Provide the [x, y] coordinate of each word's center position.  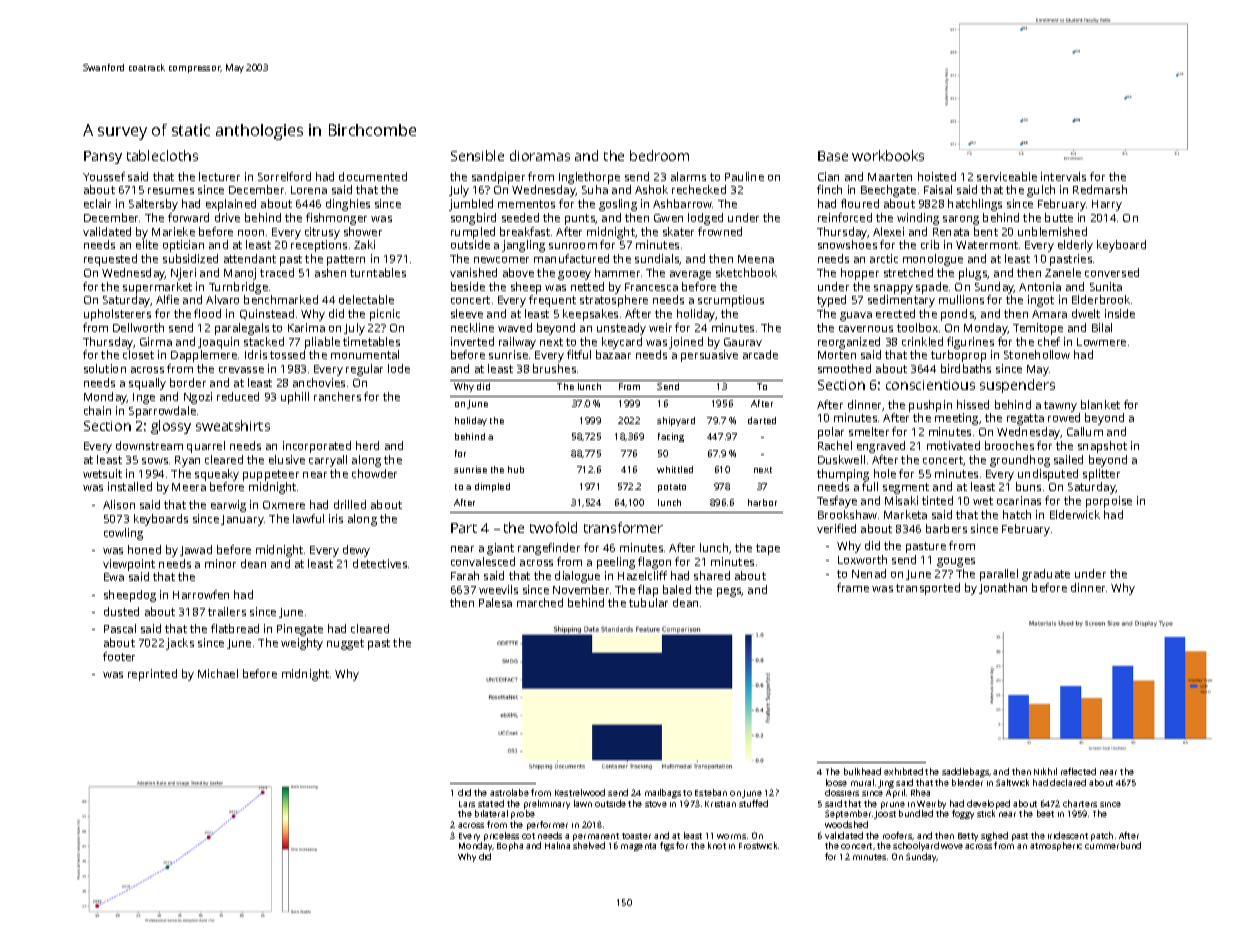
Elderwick [1075, 514]
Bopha [510, 846]
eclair [97, 203]
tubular [648, 602]
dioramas [540, 155]
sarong [961, 220]
